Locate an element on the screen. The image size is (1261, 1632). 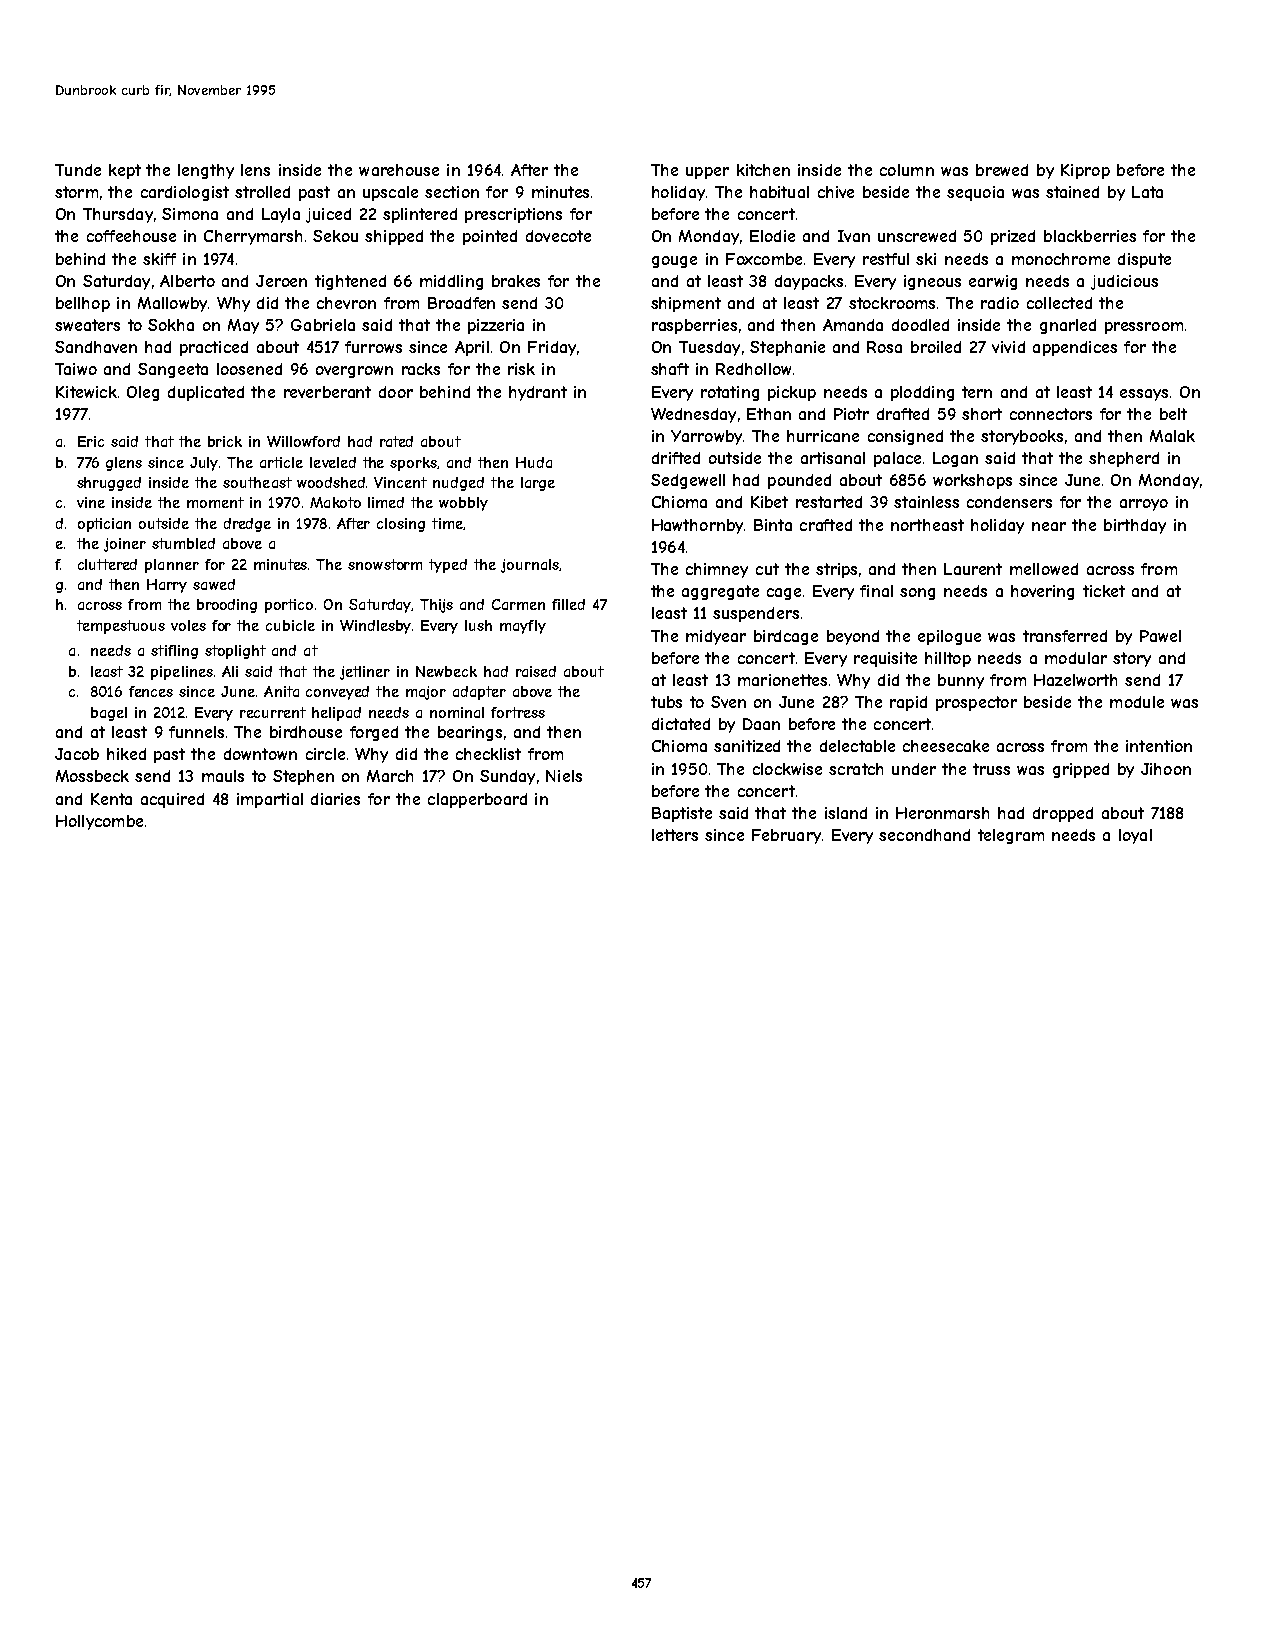
overgrown is located at coordinates (354, 372).
